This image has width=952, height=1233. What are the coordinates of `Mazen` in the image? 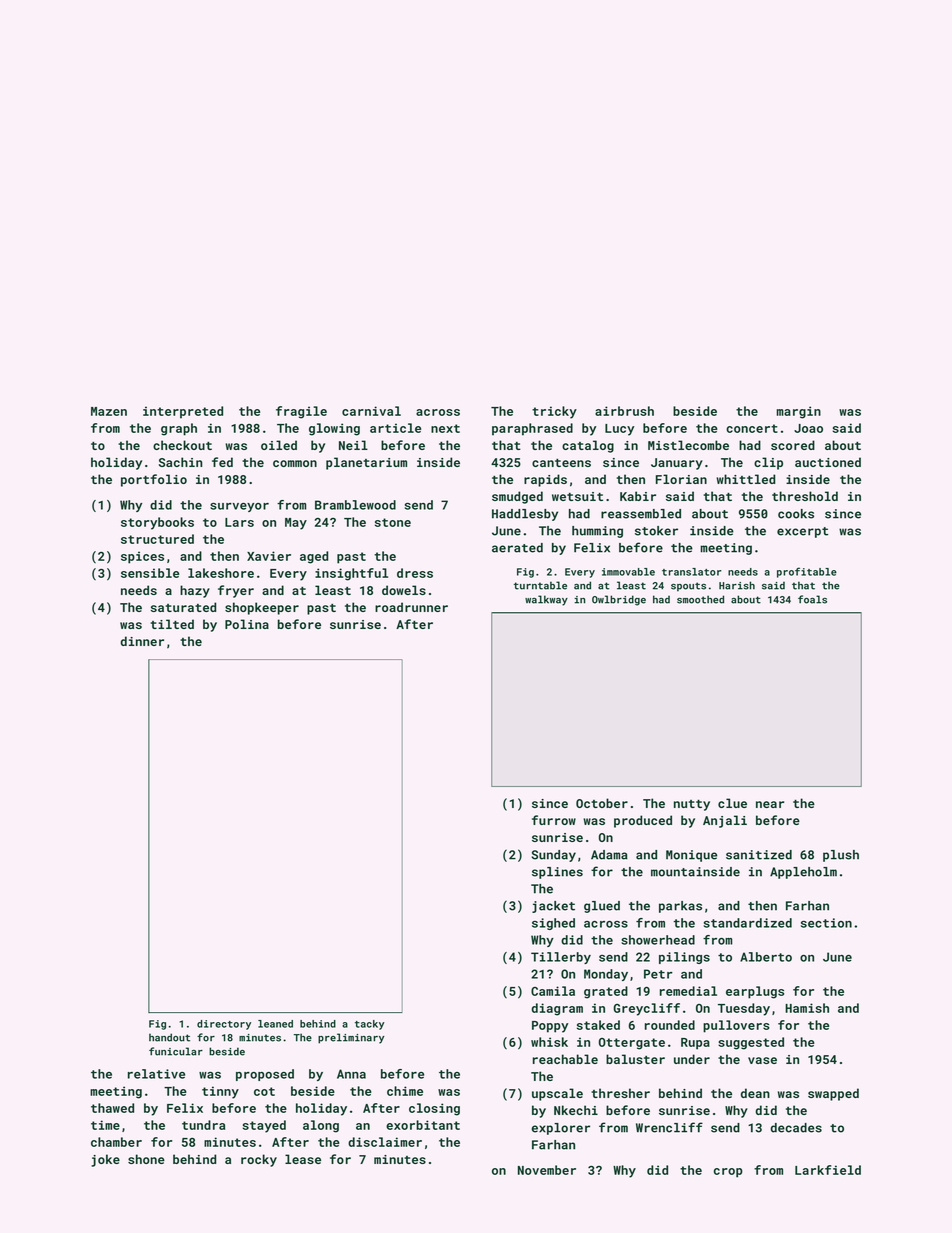 It's located at (109, 411).
